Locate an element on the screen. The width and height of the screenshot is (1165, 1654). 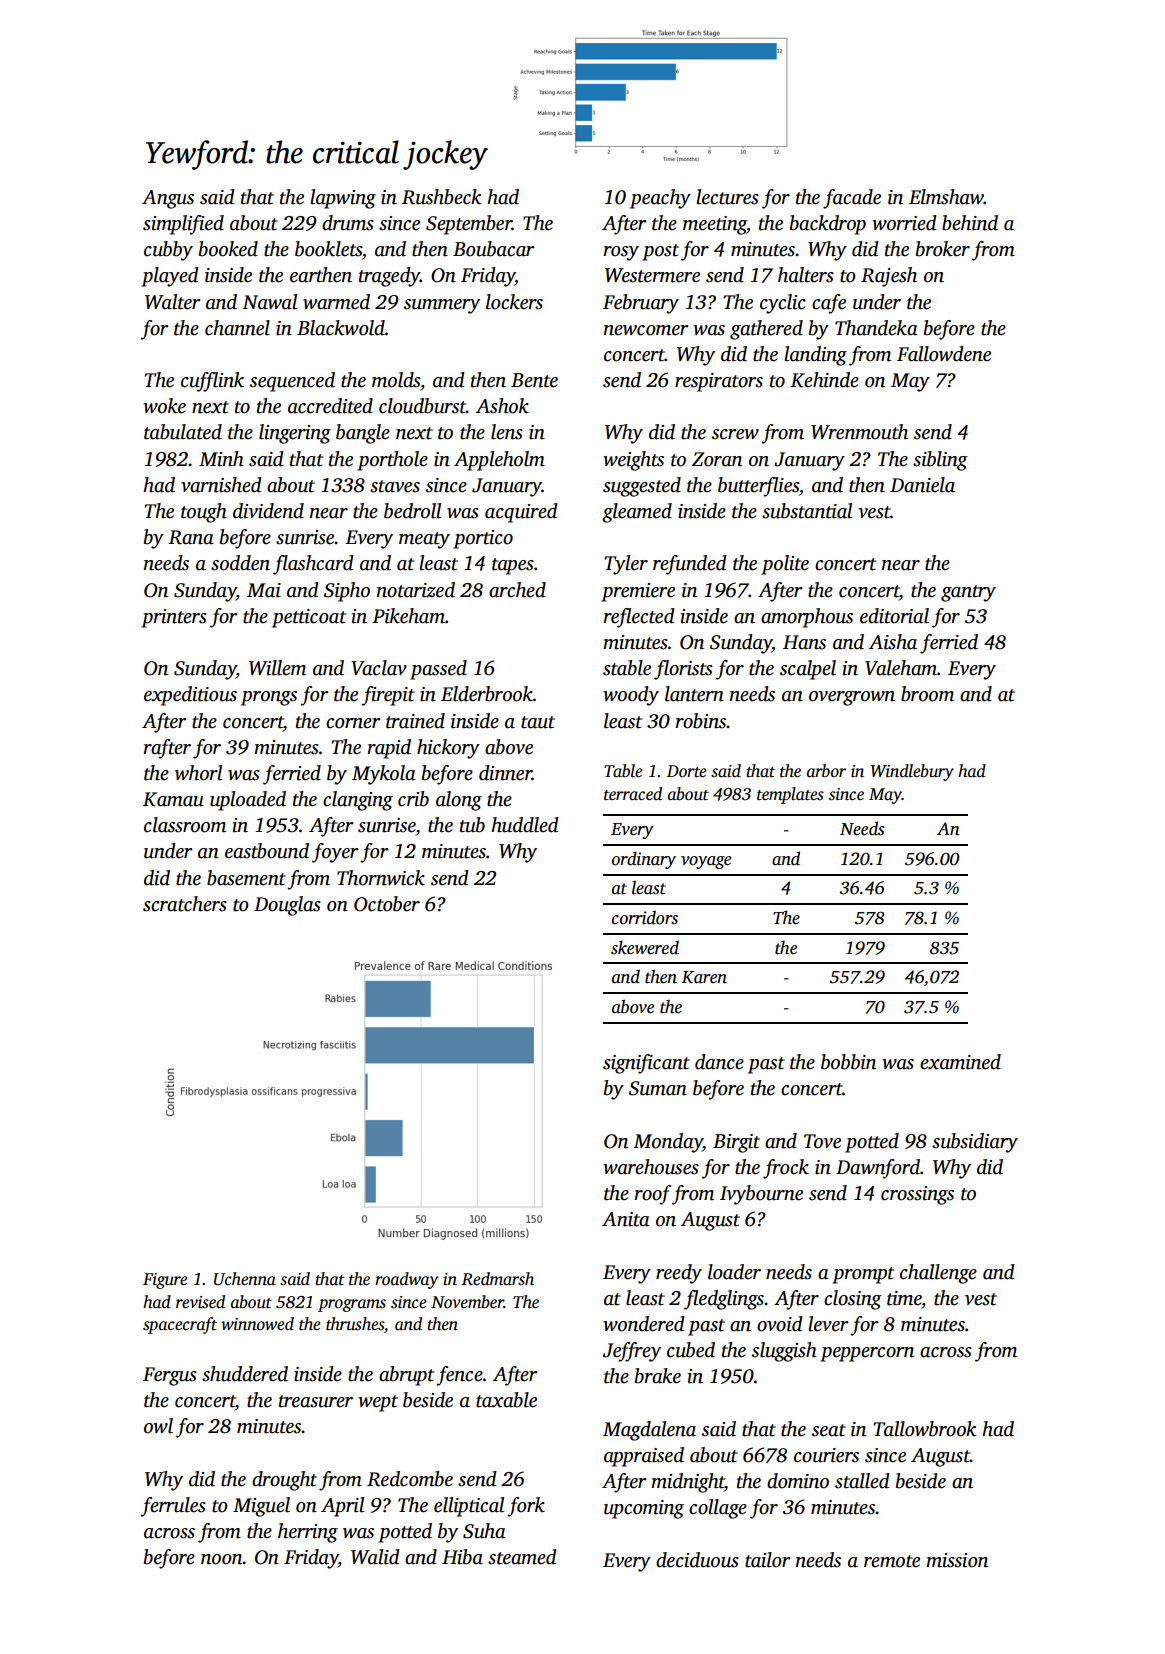
woke is located at coordinates (164, 406).
